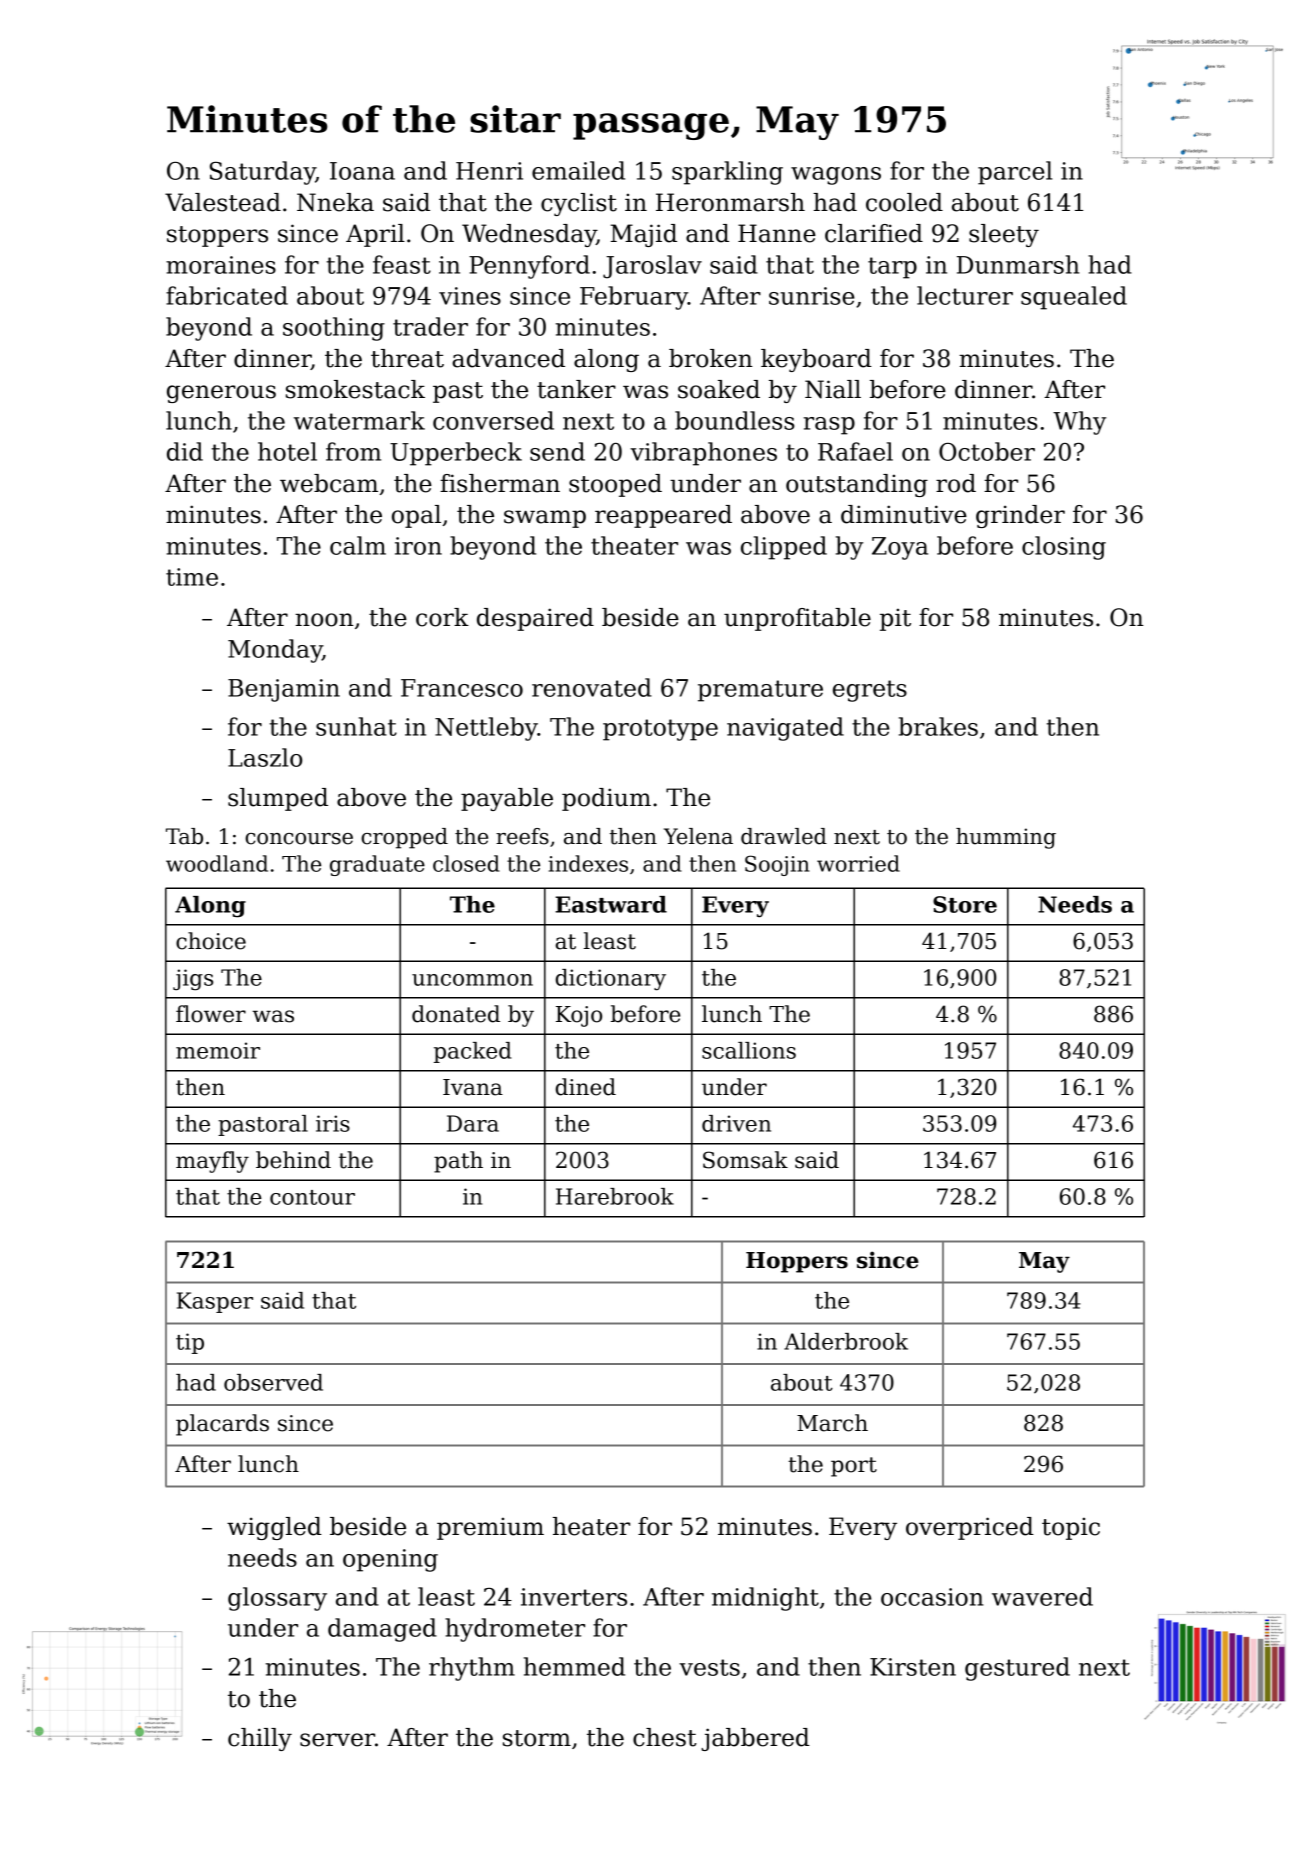  What do you see at coordinates (278, 799) in the screenshot?
I see `slumped` at bounding box center [278, 799].
